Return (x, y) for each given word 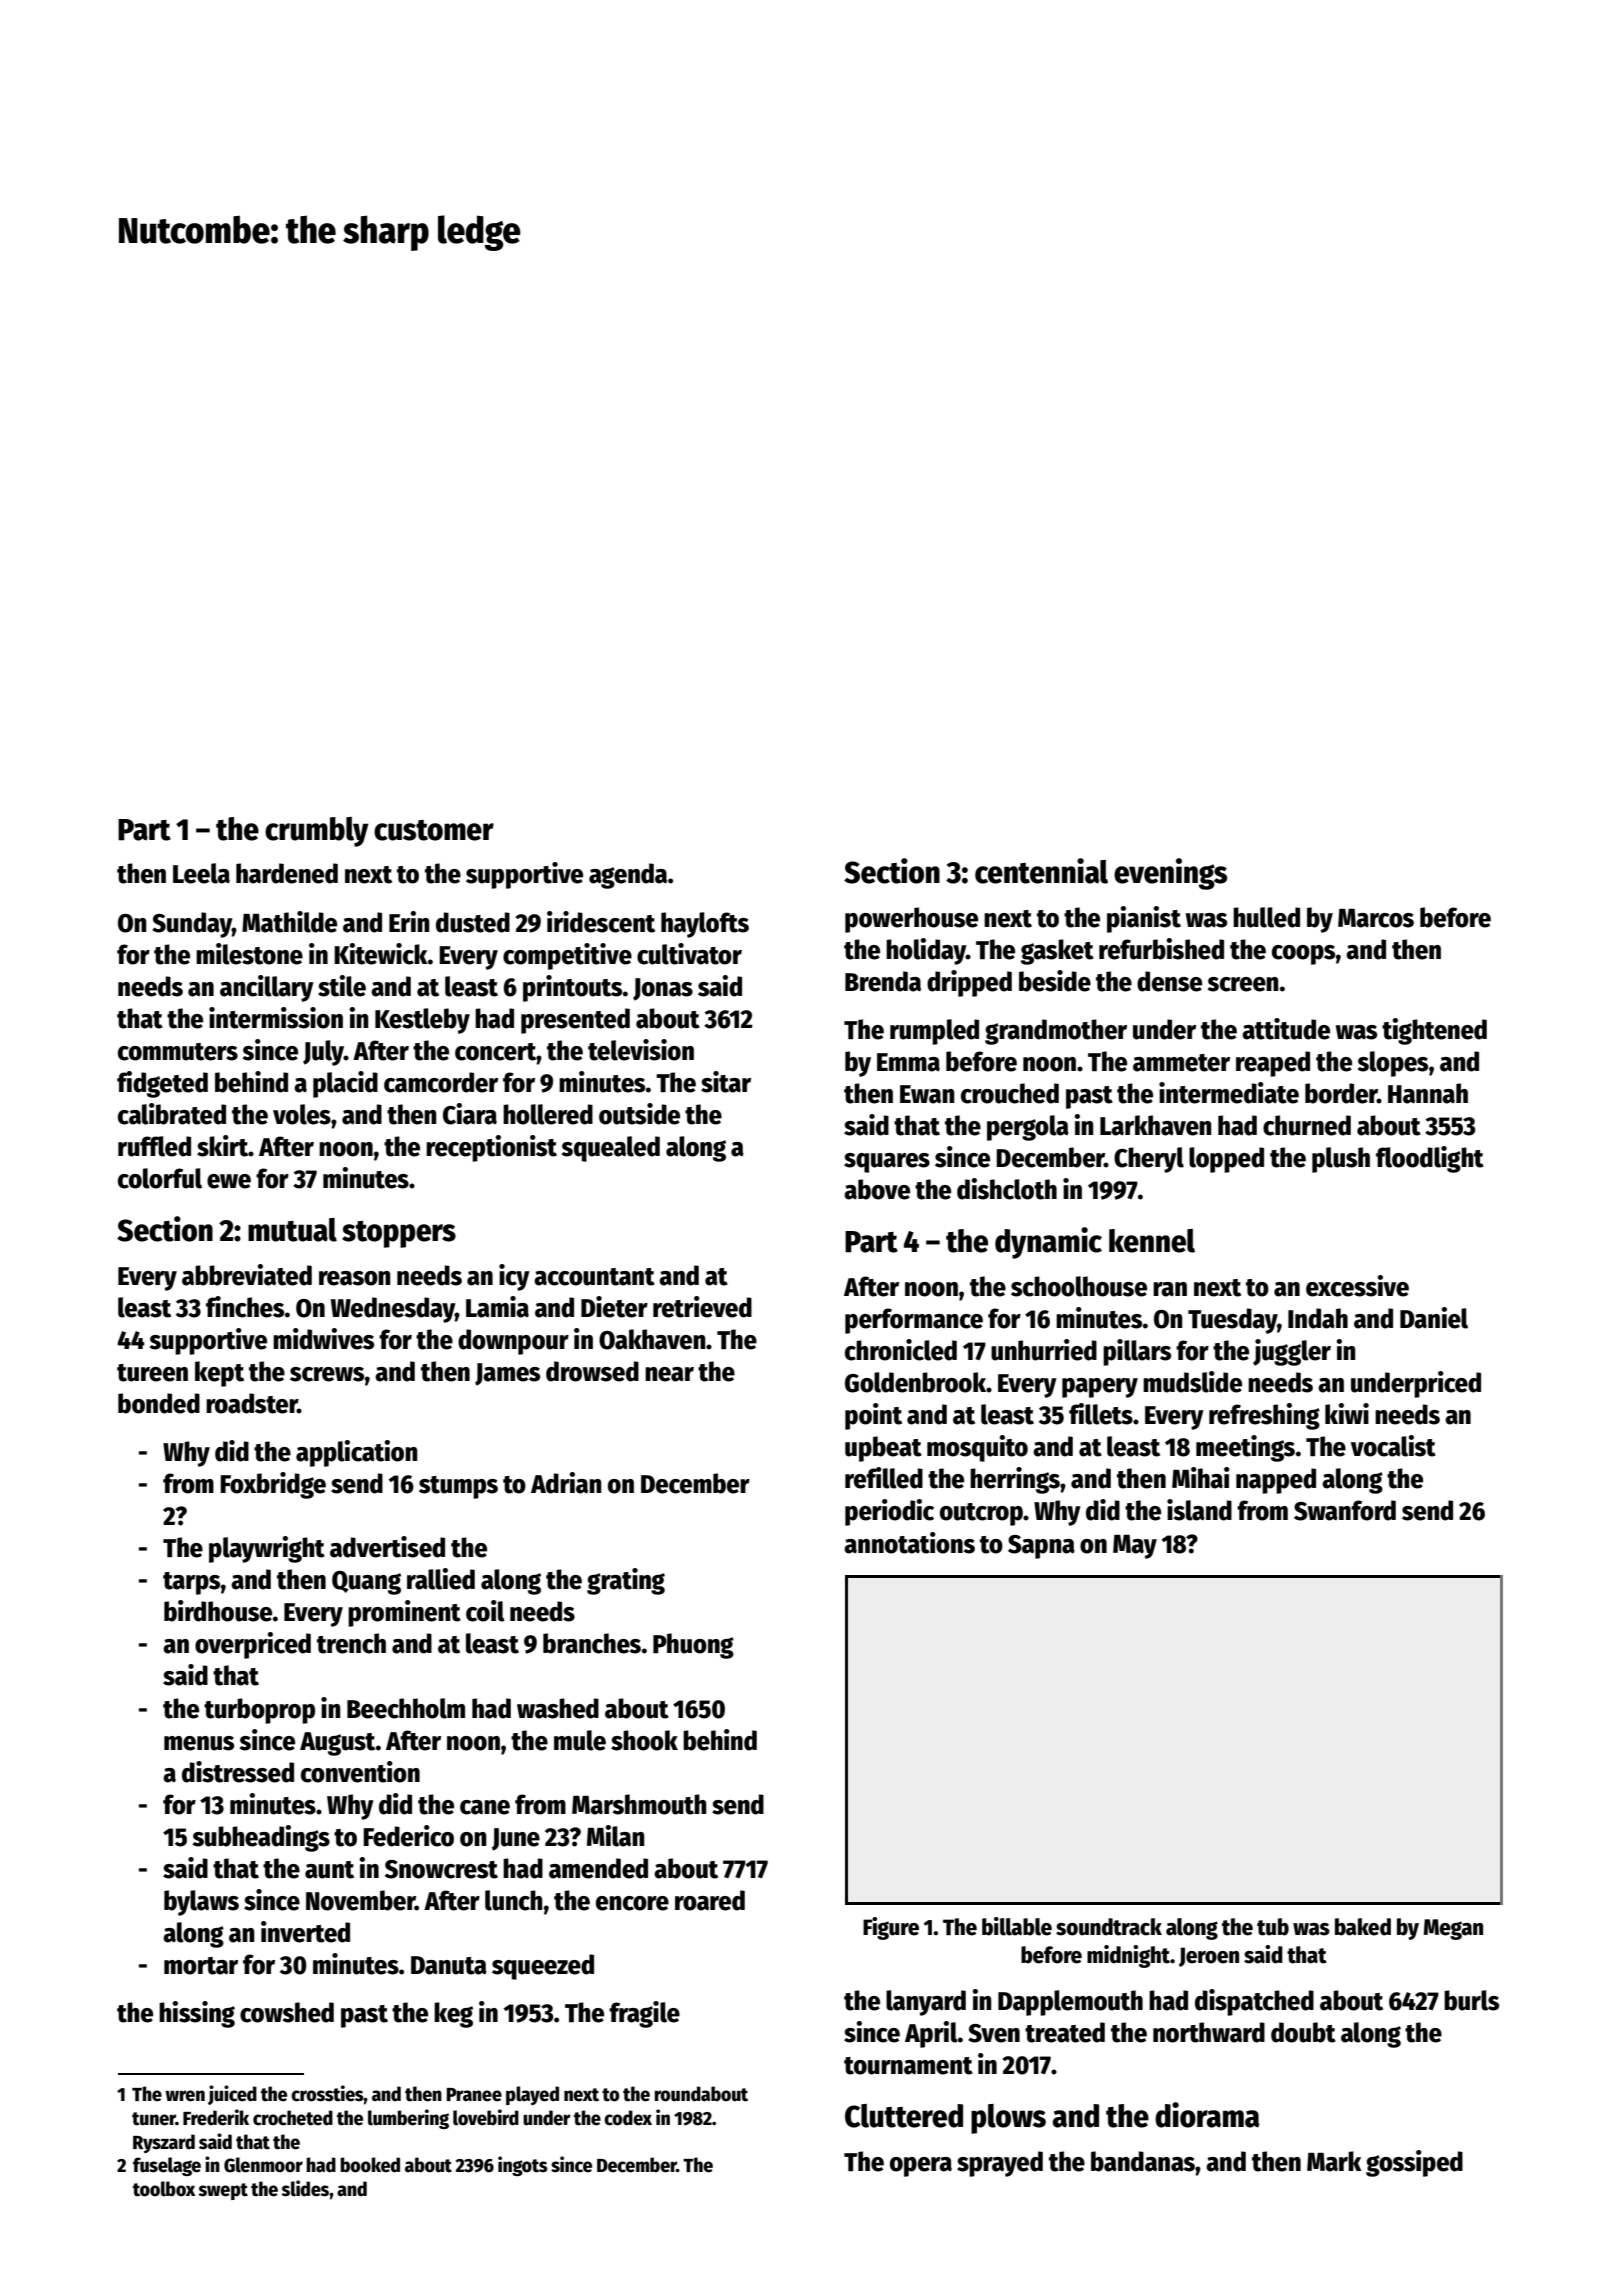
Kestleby (422, 1021)
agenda (628, 876)
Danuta (449, 1965)
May (1135, 1547)
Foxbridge (273, 1485)
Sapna (1041, 1547)
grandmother (1056, 1032)
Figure (891, 1928)
